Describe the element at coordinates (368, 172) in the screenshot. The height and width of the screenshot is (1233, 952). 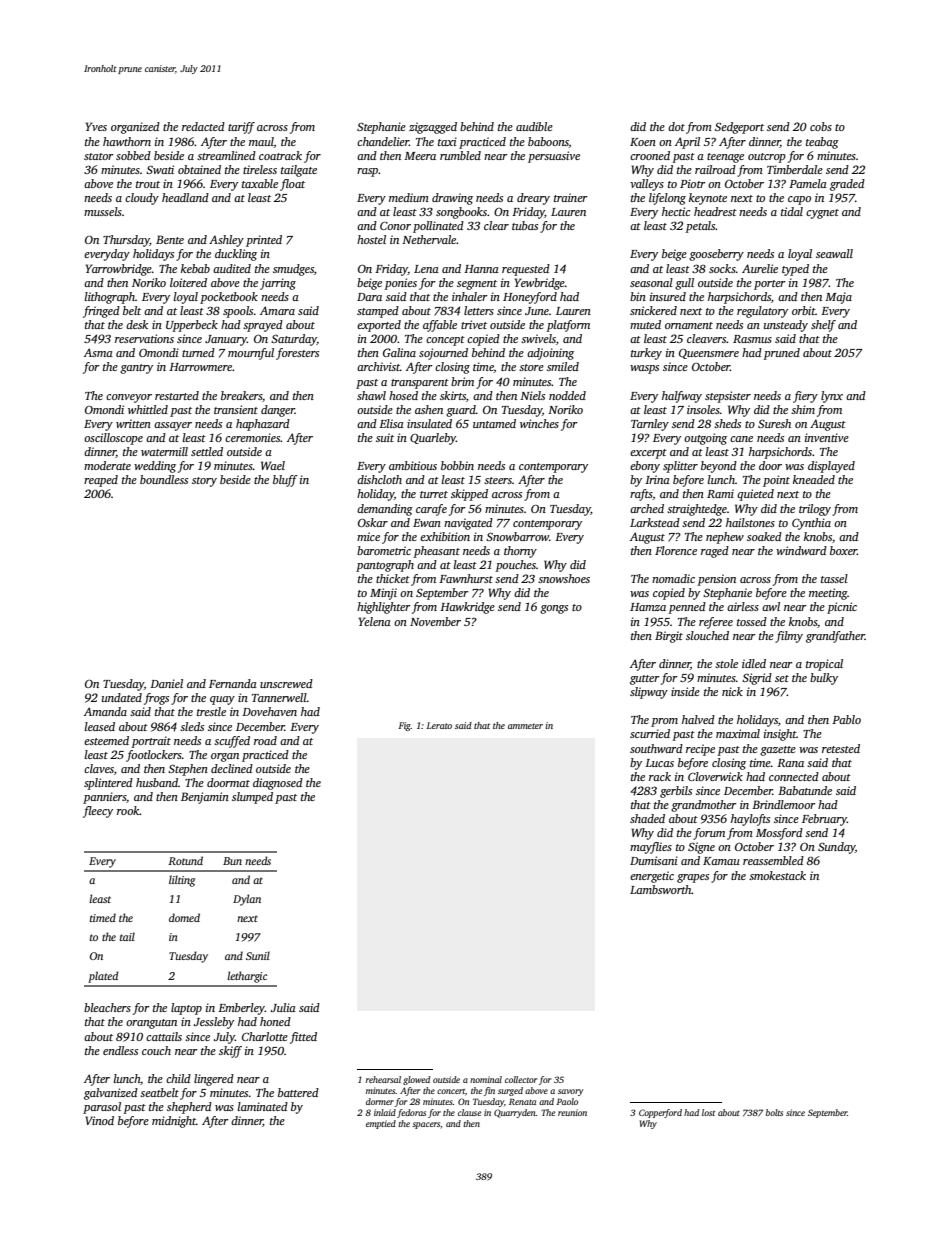
I see `rasp` at that location.
